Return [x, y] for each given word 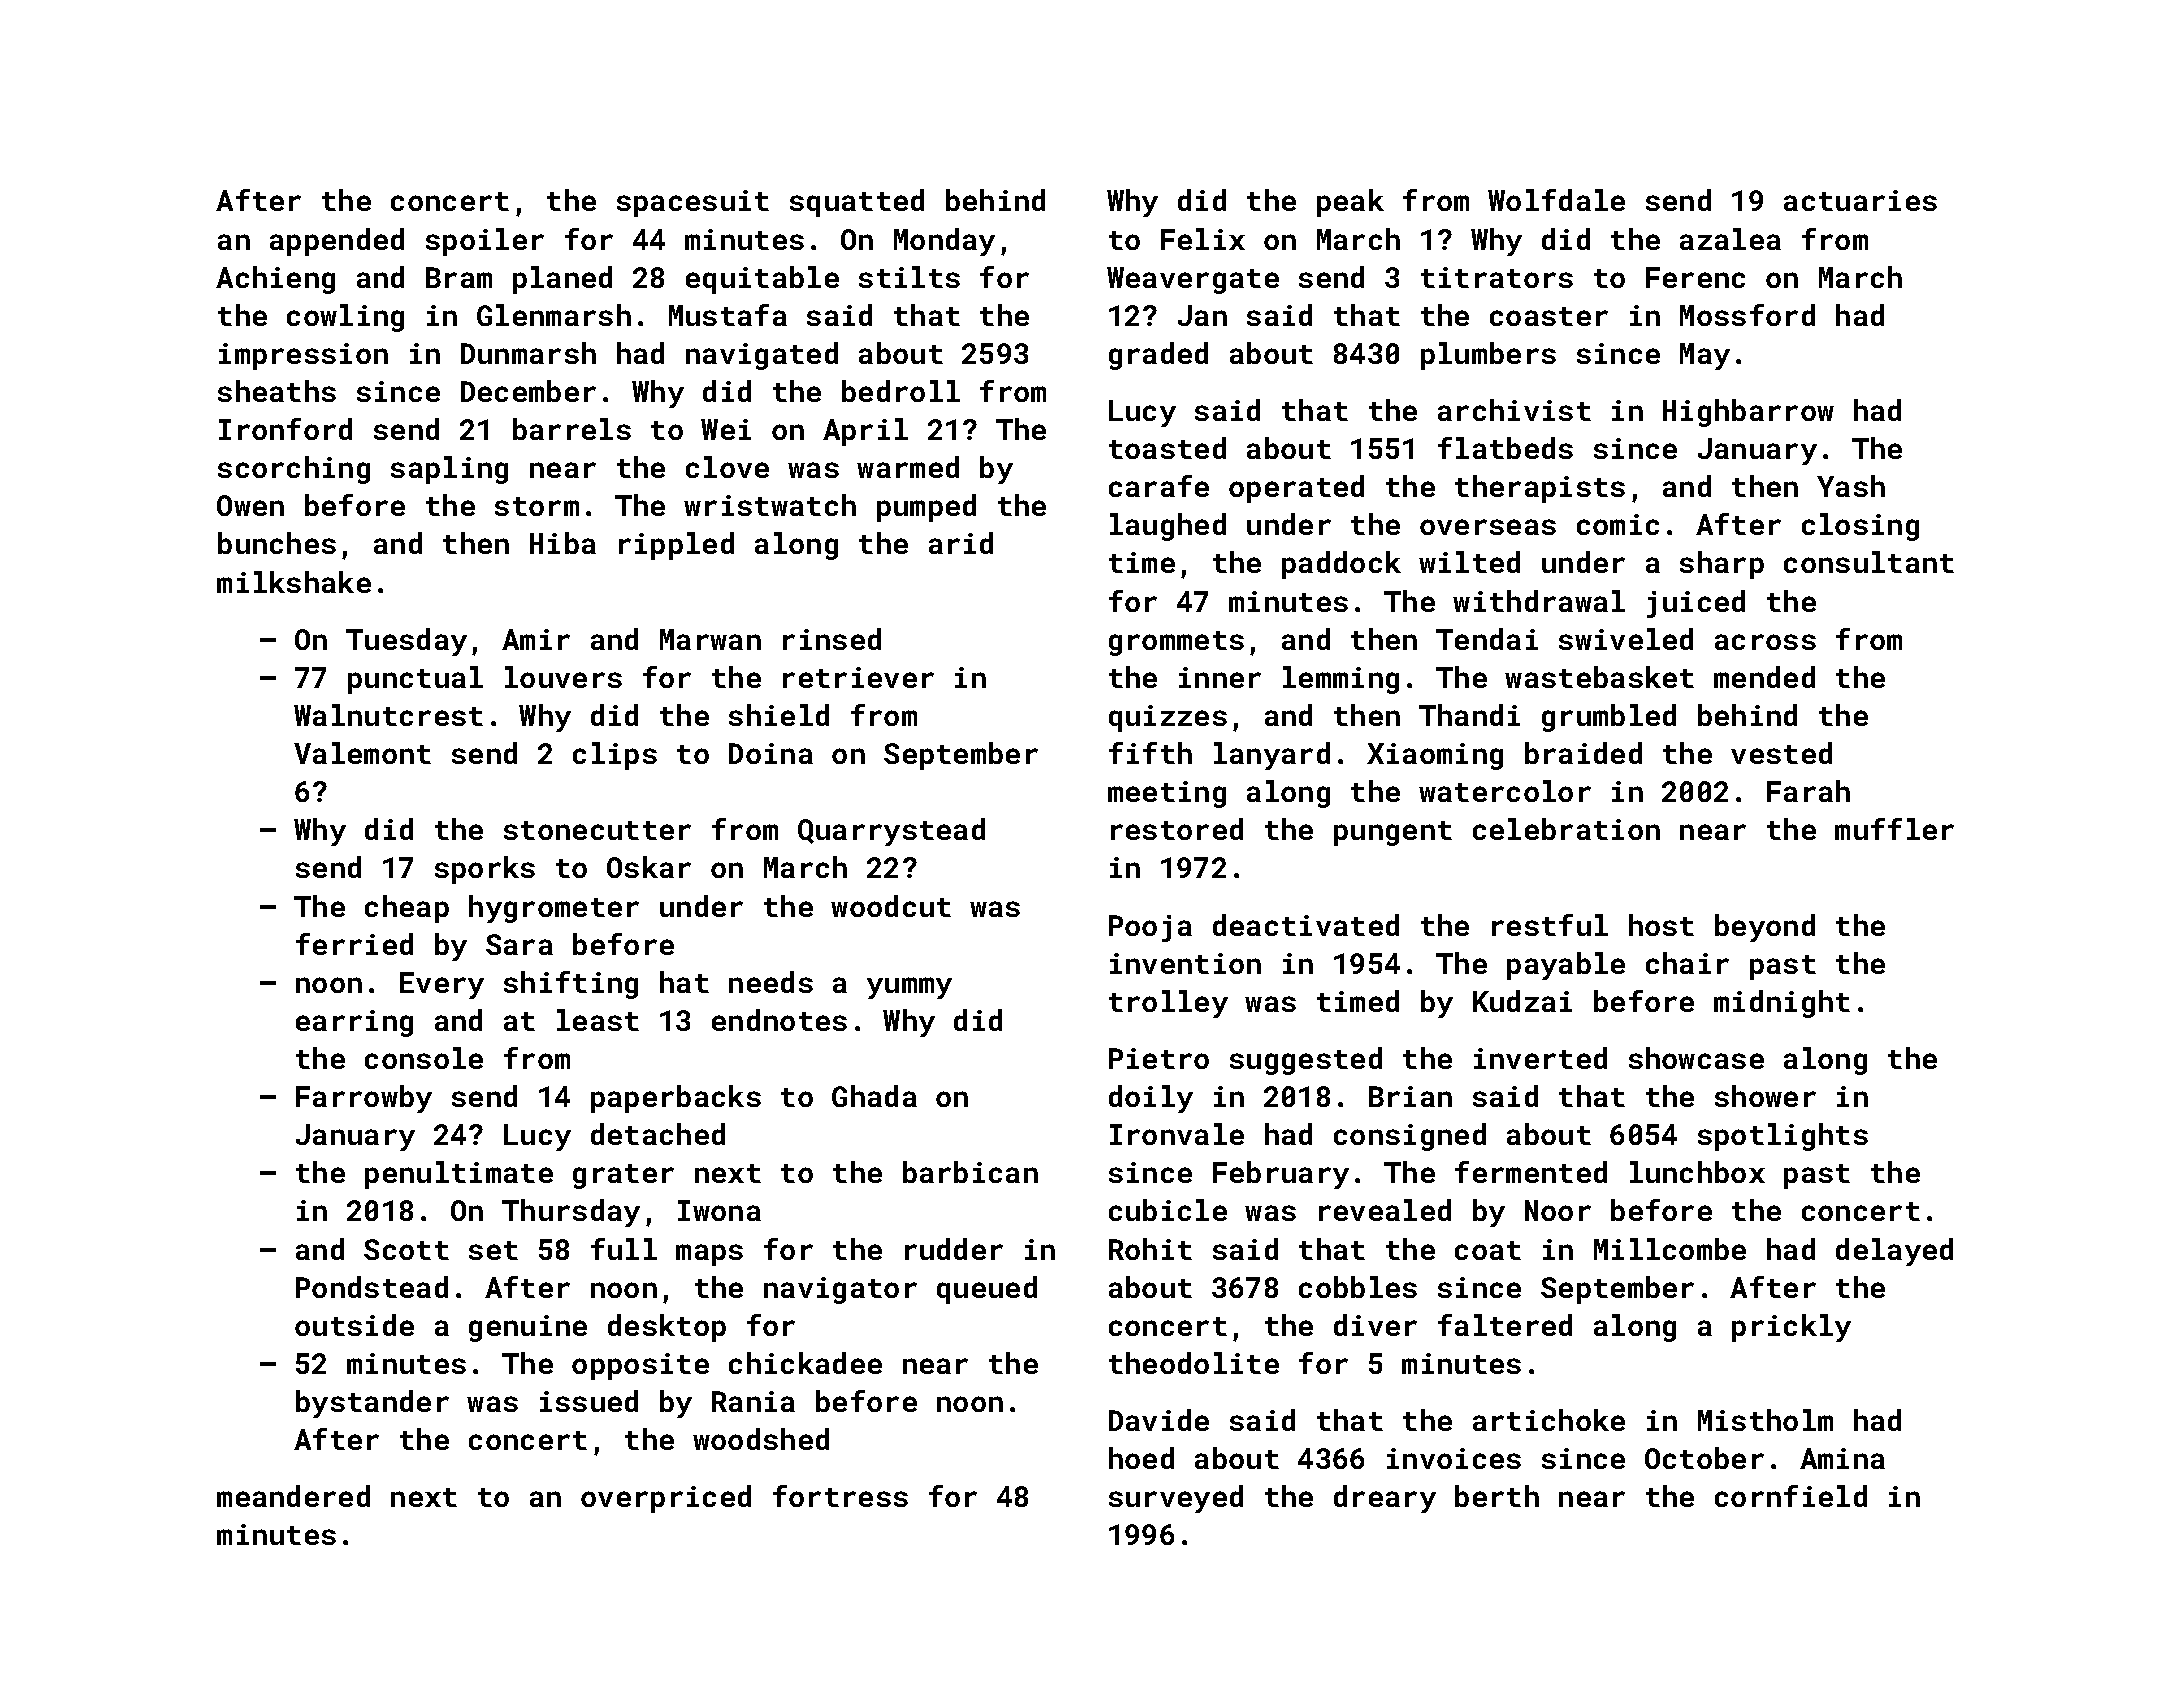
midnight [1782, 1004]
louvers [563, 677]
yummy [909, 988]
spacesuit [693, 203]
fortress [840, 1496]
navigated [762, 356]
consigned [1410, 1137]
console [424, 1058]
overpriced [666, 1499]
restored [1177, 829]
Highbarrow [1748, 413]
